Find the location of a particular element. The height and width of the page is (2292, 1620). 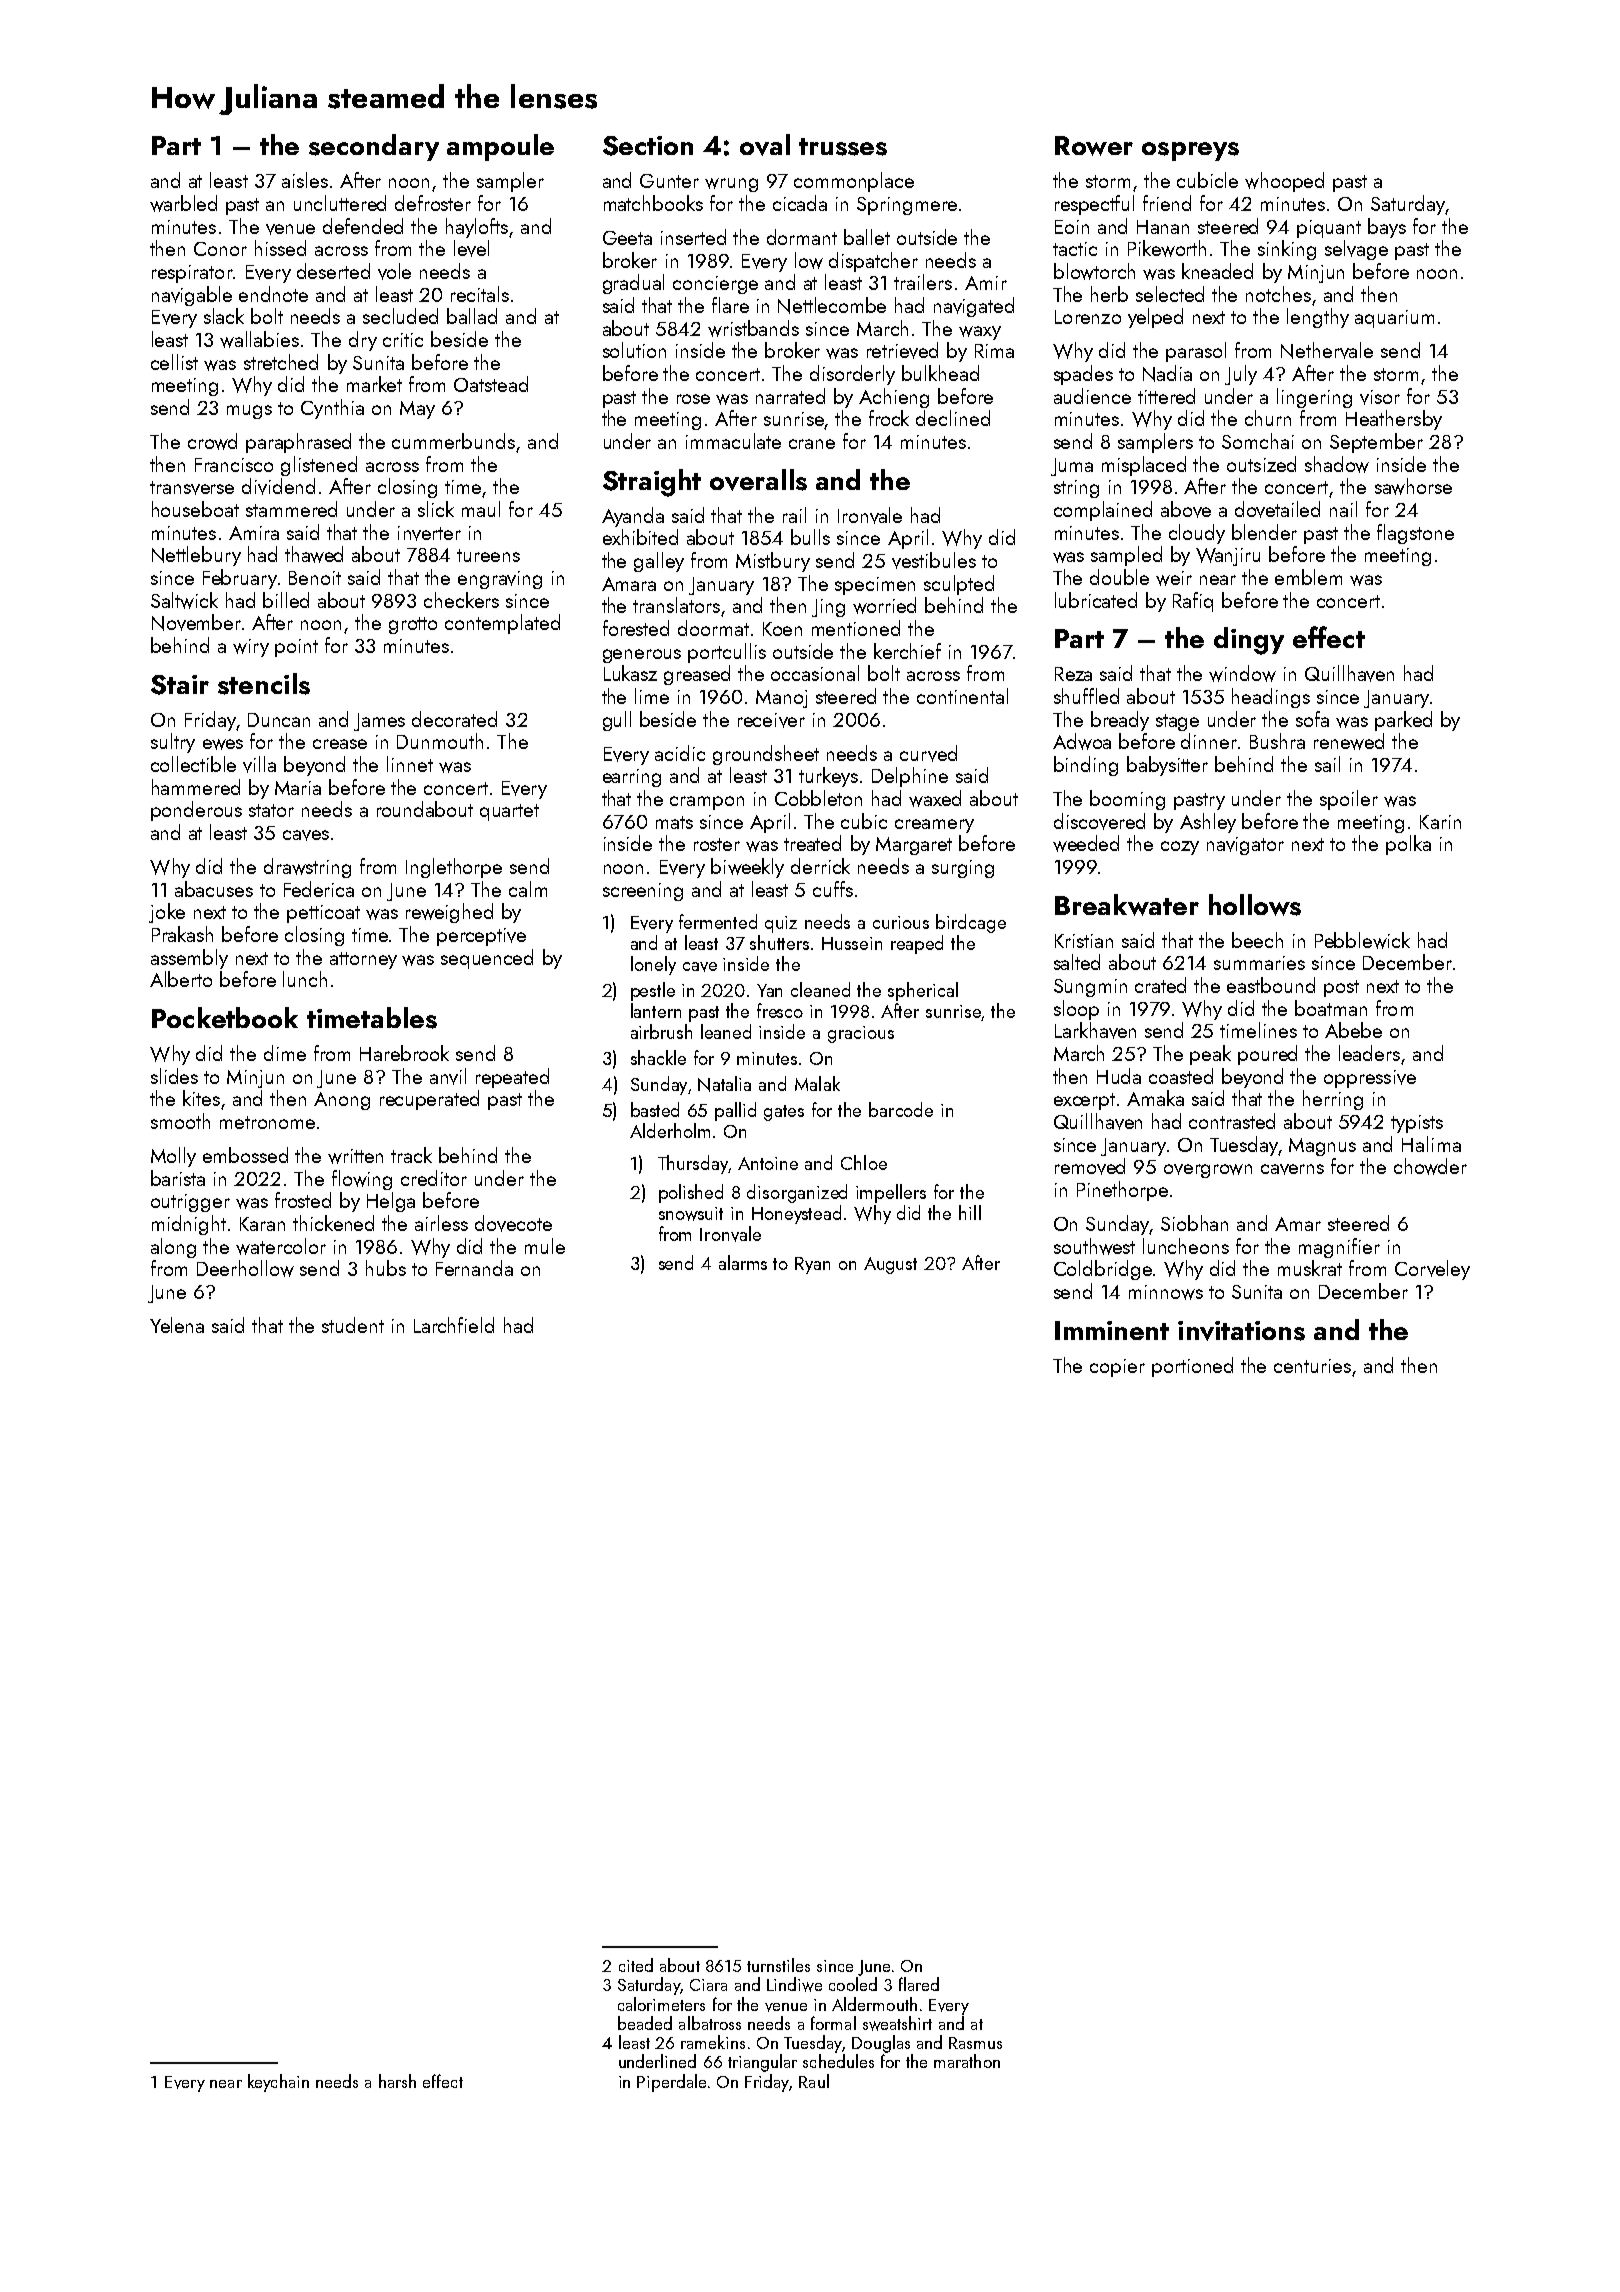

sofa is located at coordinates (1312, 719).
